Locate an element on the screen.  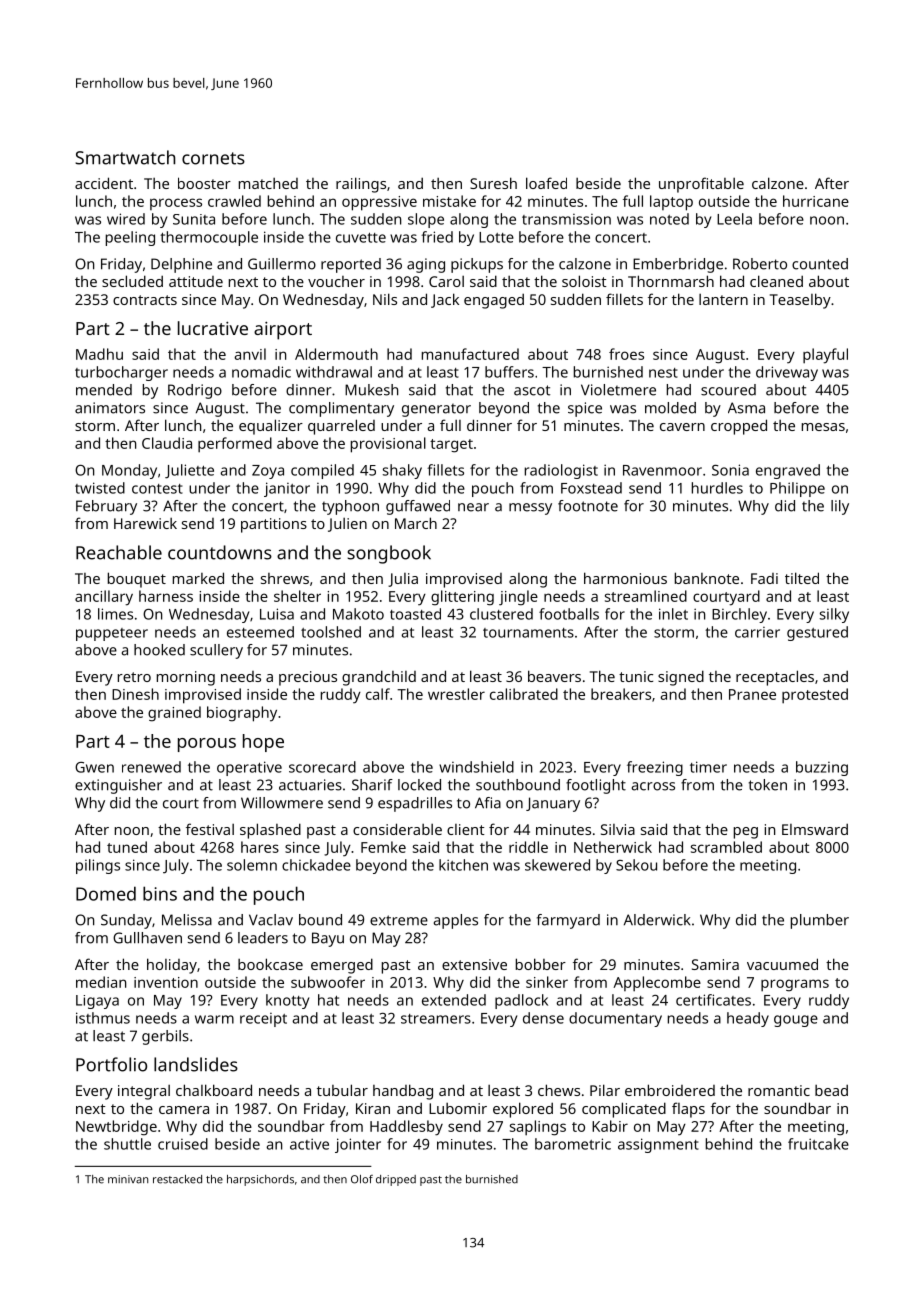
Smartwatch is located at coordinates (125, 157).
